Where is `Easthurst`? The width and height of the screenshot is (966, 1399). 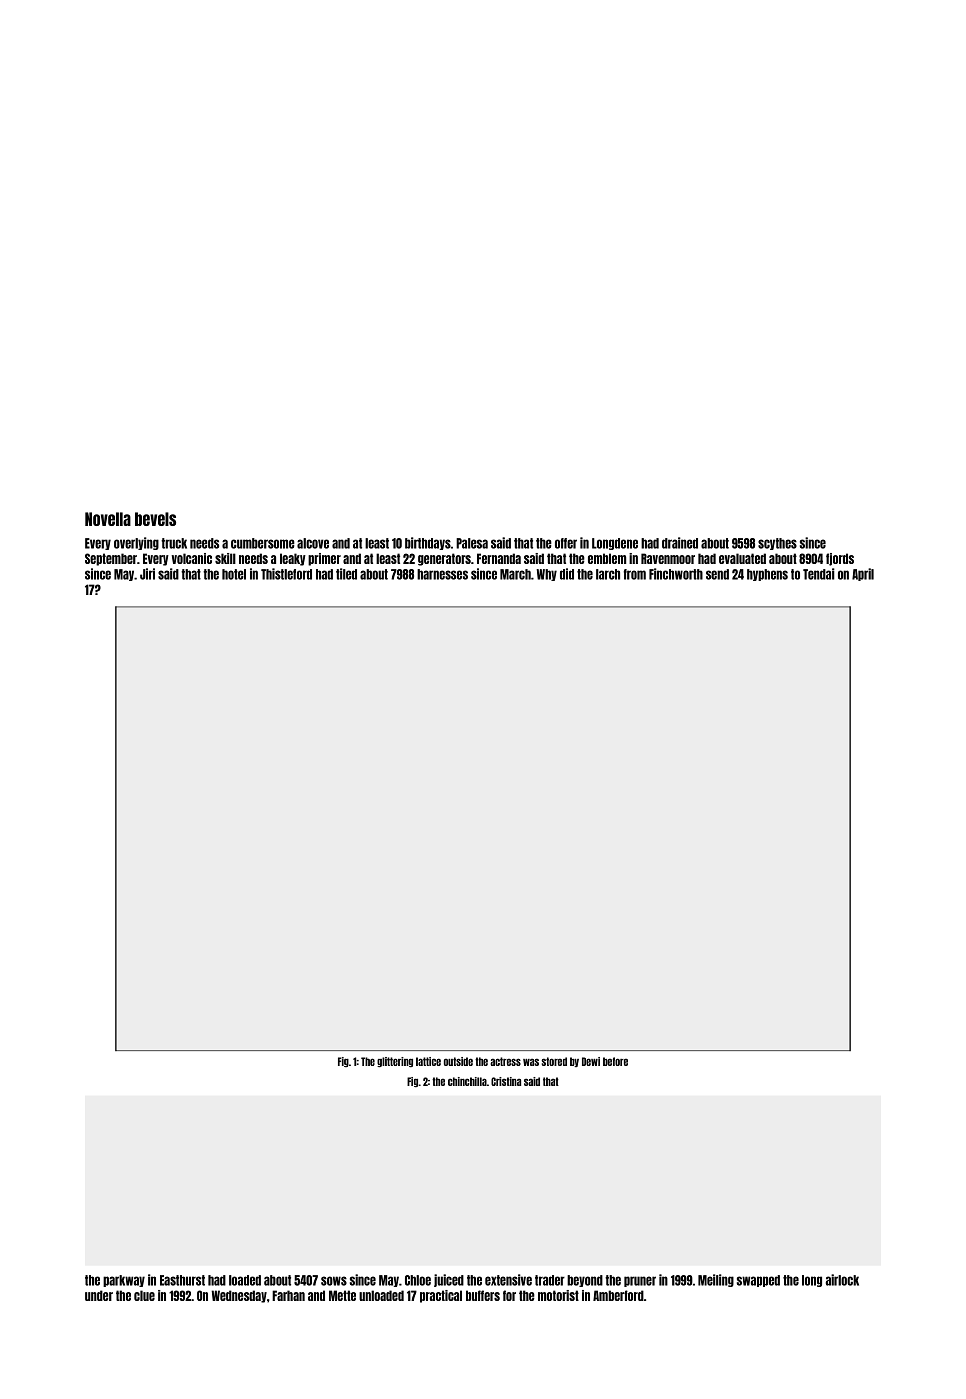 Easthurst is located at coordinates (182, 1280).
